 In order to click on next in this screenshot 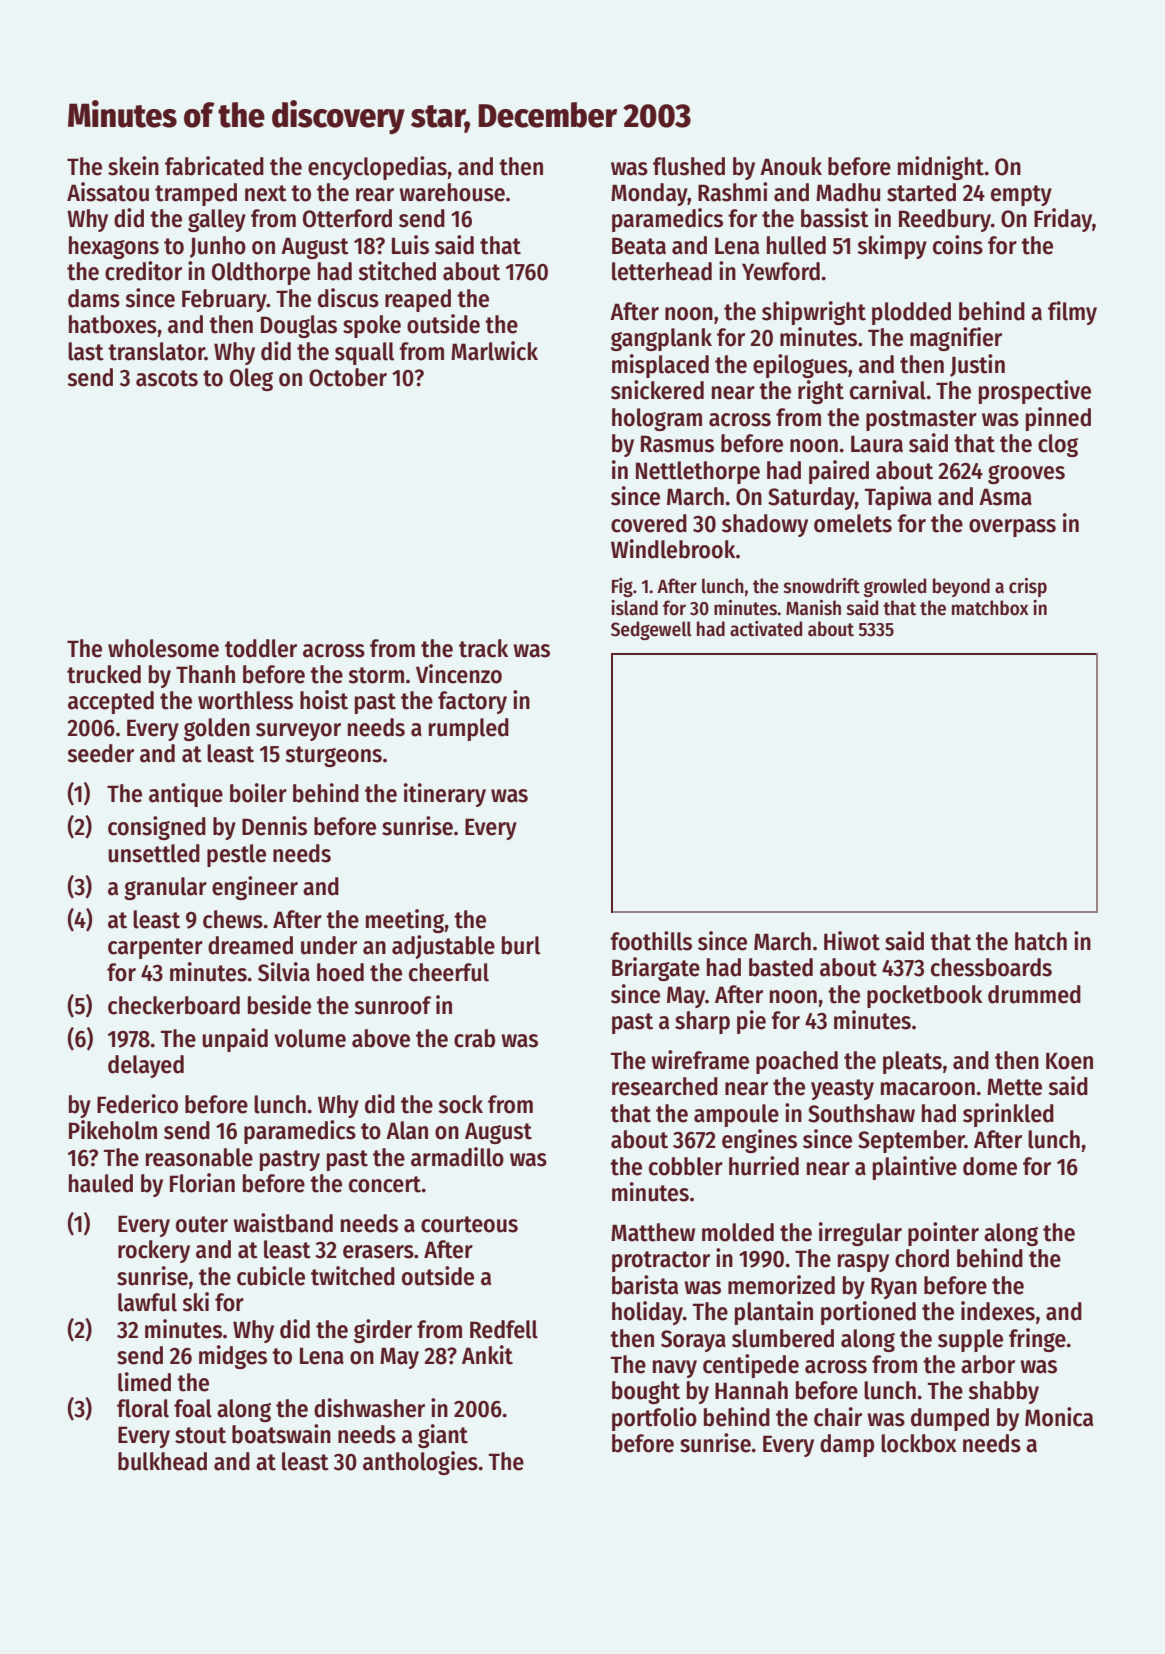, I will do `click(266, 193)`.
